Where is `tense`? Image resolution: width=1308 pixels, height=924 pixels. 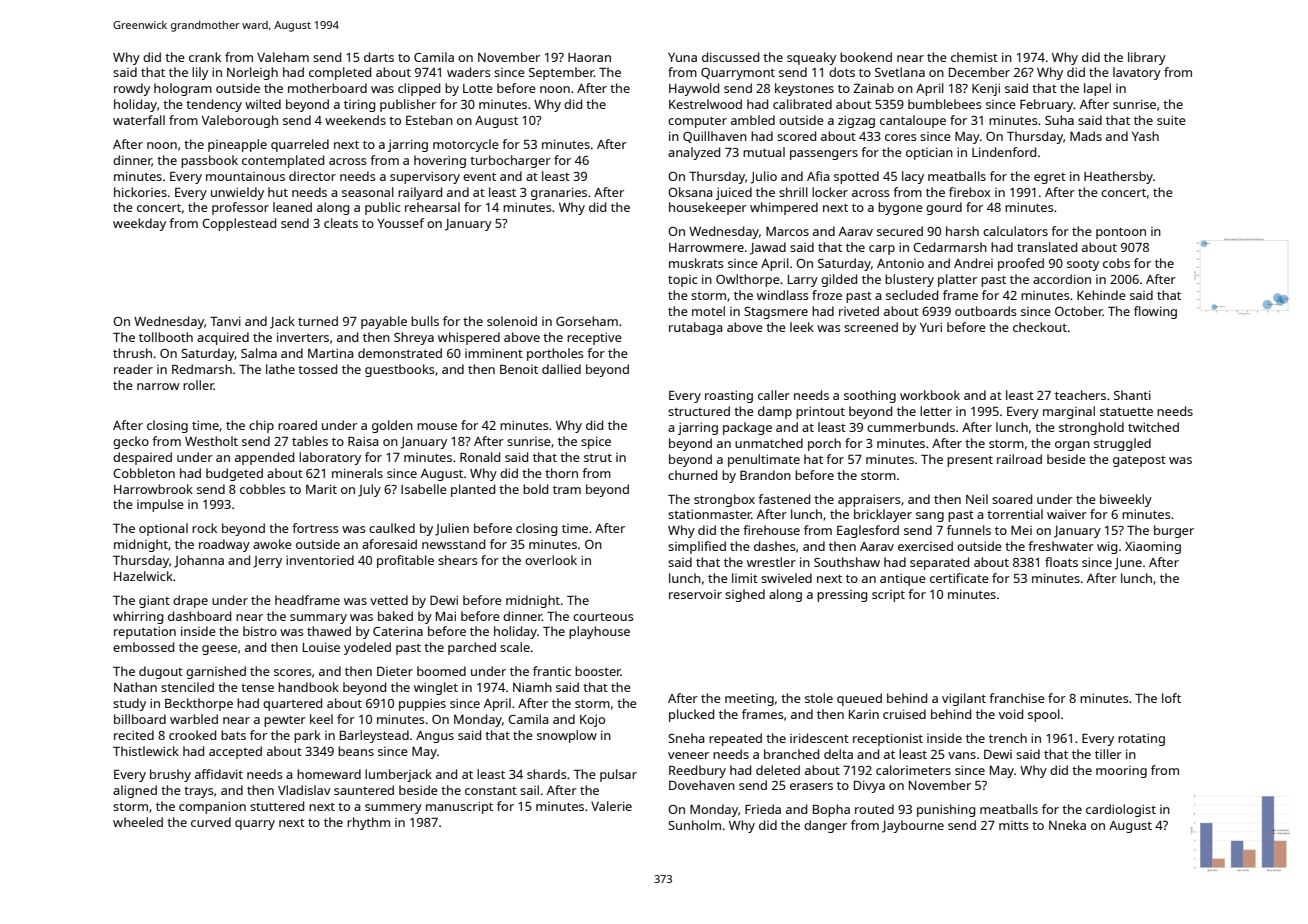
tense is located at coordinates (257, 688).
